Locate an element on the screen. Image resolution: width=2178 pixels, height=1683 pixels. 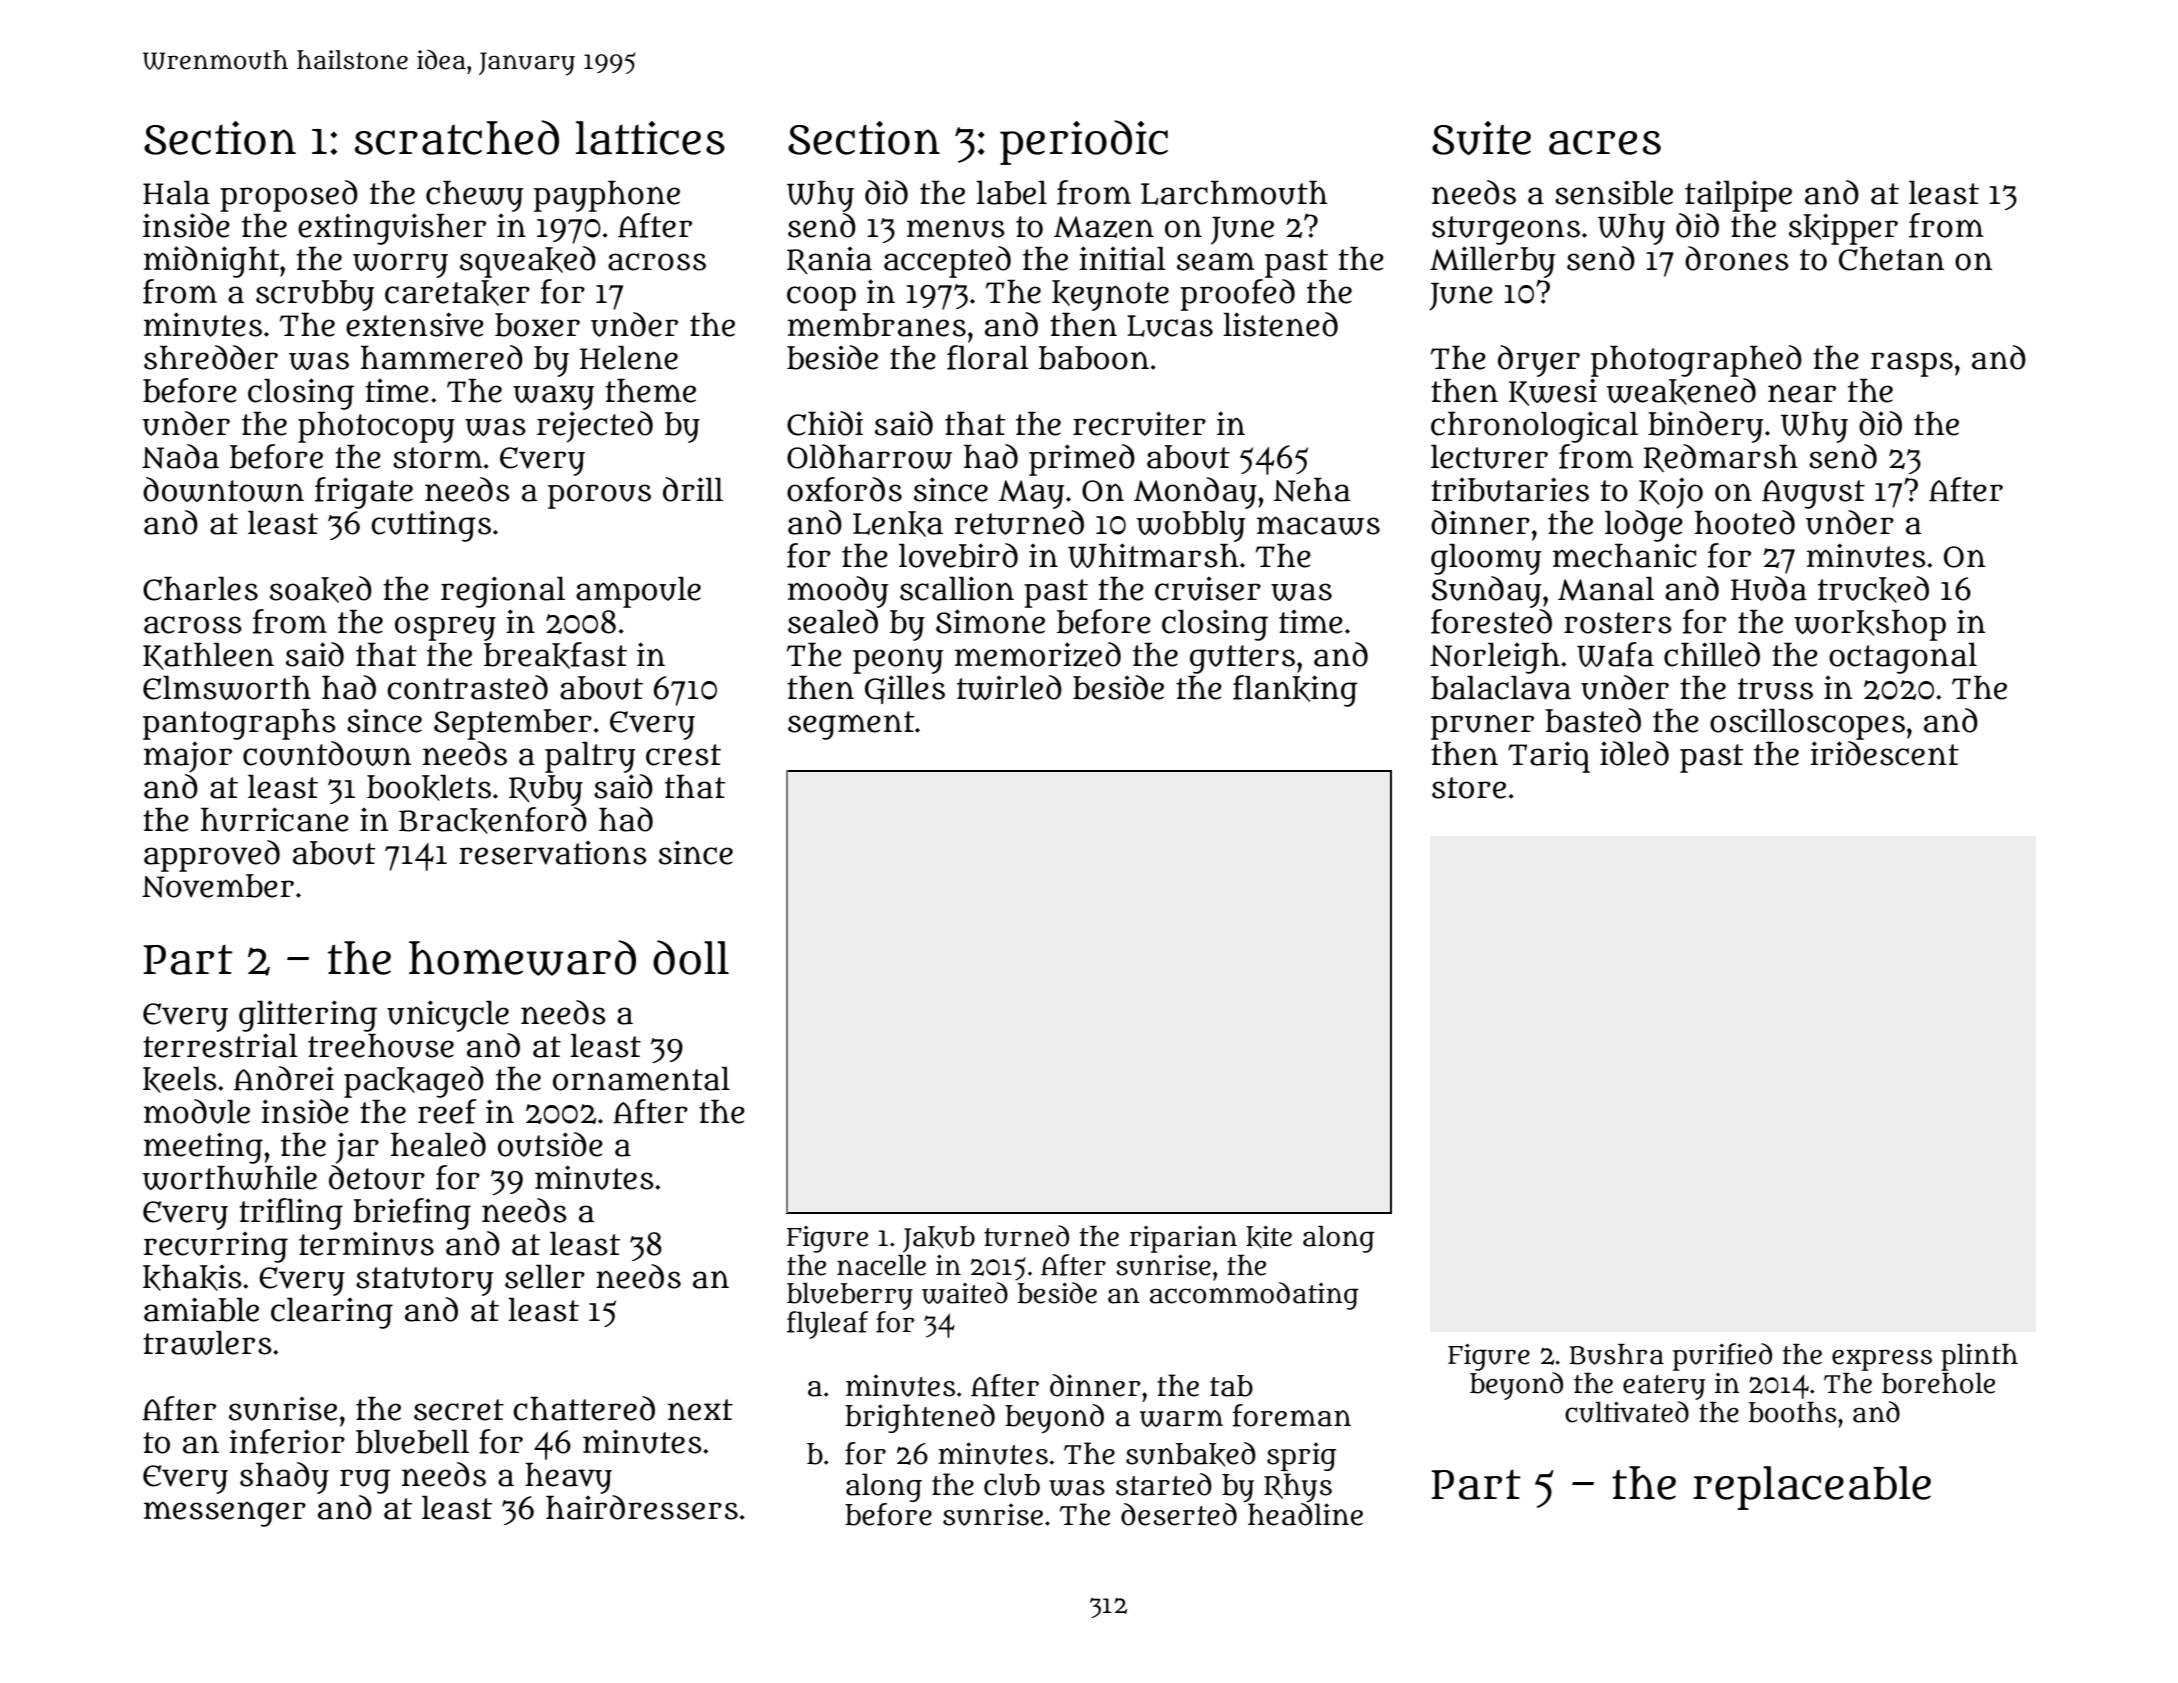
oxfords is located at coordinates (844, 489).
